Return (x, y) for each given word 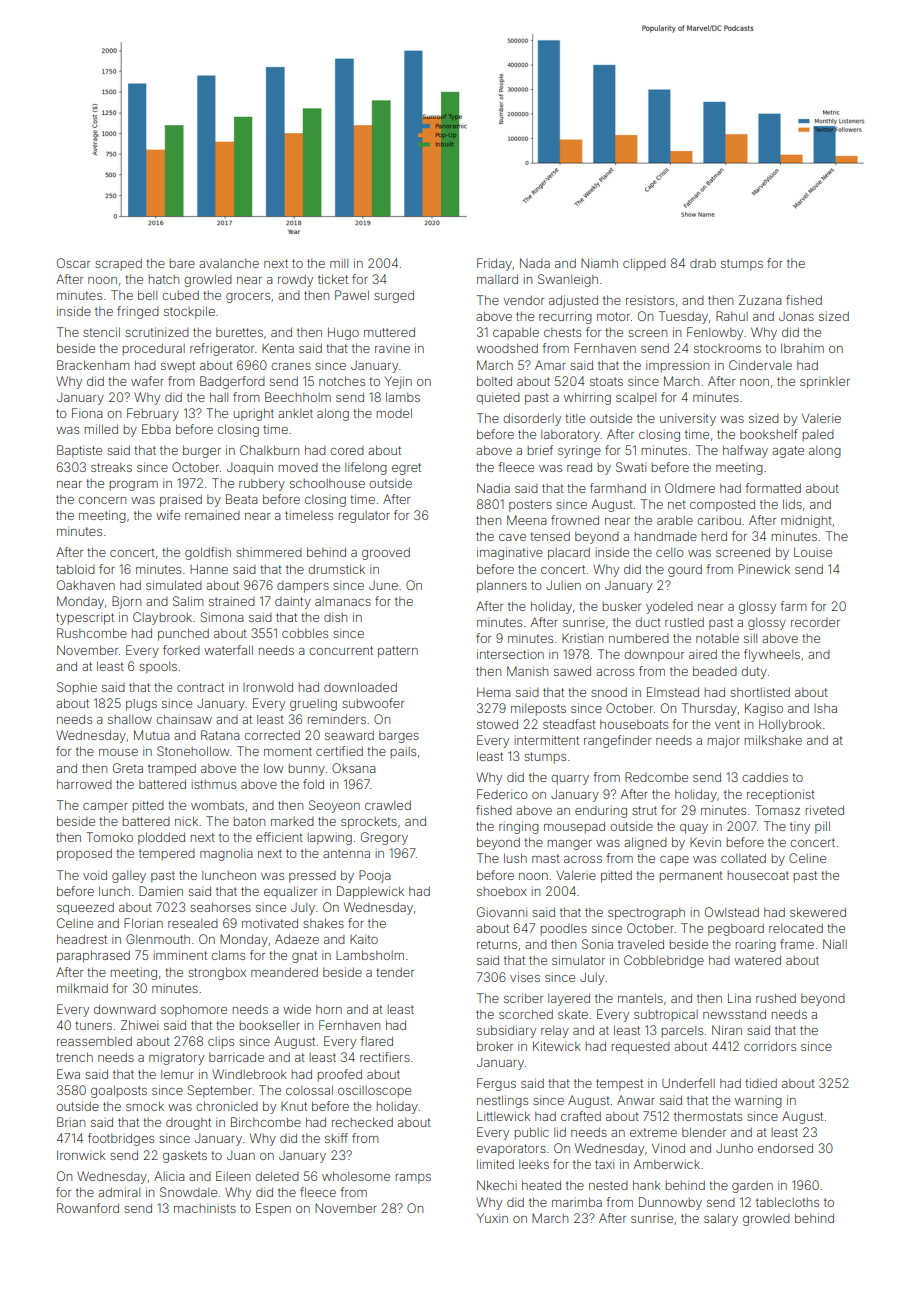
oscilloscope (374, 1091)
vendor (523, 300)
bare (182, 263)
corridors (770, 1046)
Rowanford (88, 1208)
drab (703, 263)
